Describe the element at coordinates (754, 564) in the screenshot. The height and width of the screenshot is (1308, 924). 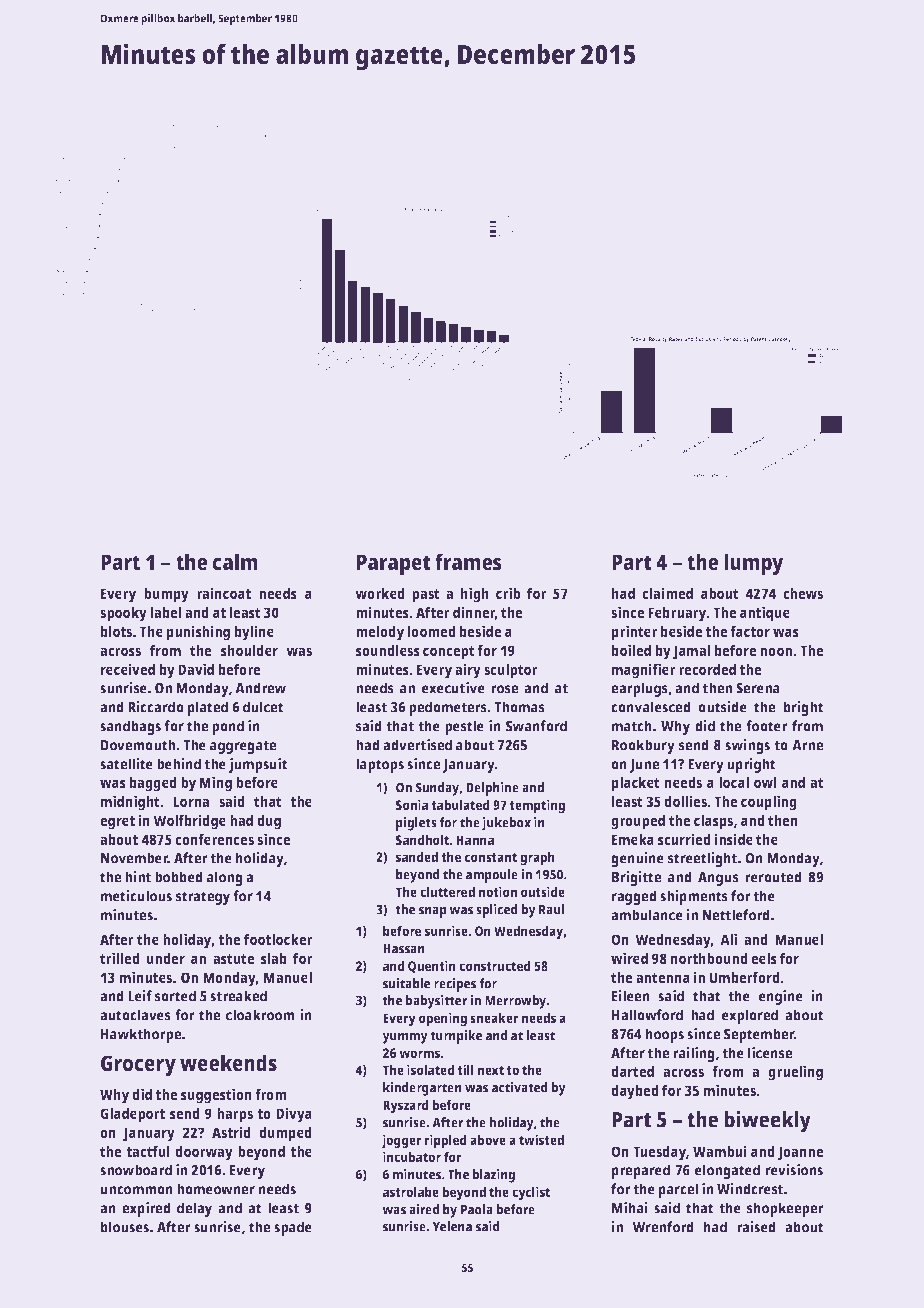
I see `lumpy` at that location.
